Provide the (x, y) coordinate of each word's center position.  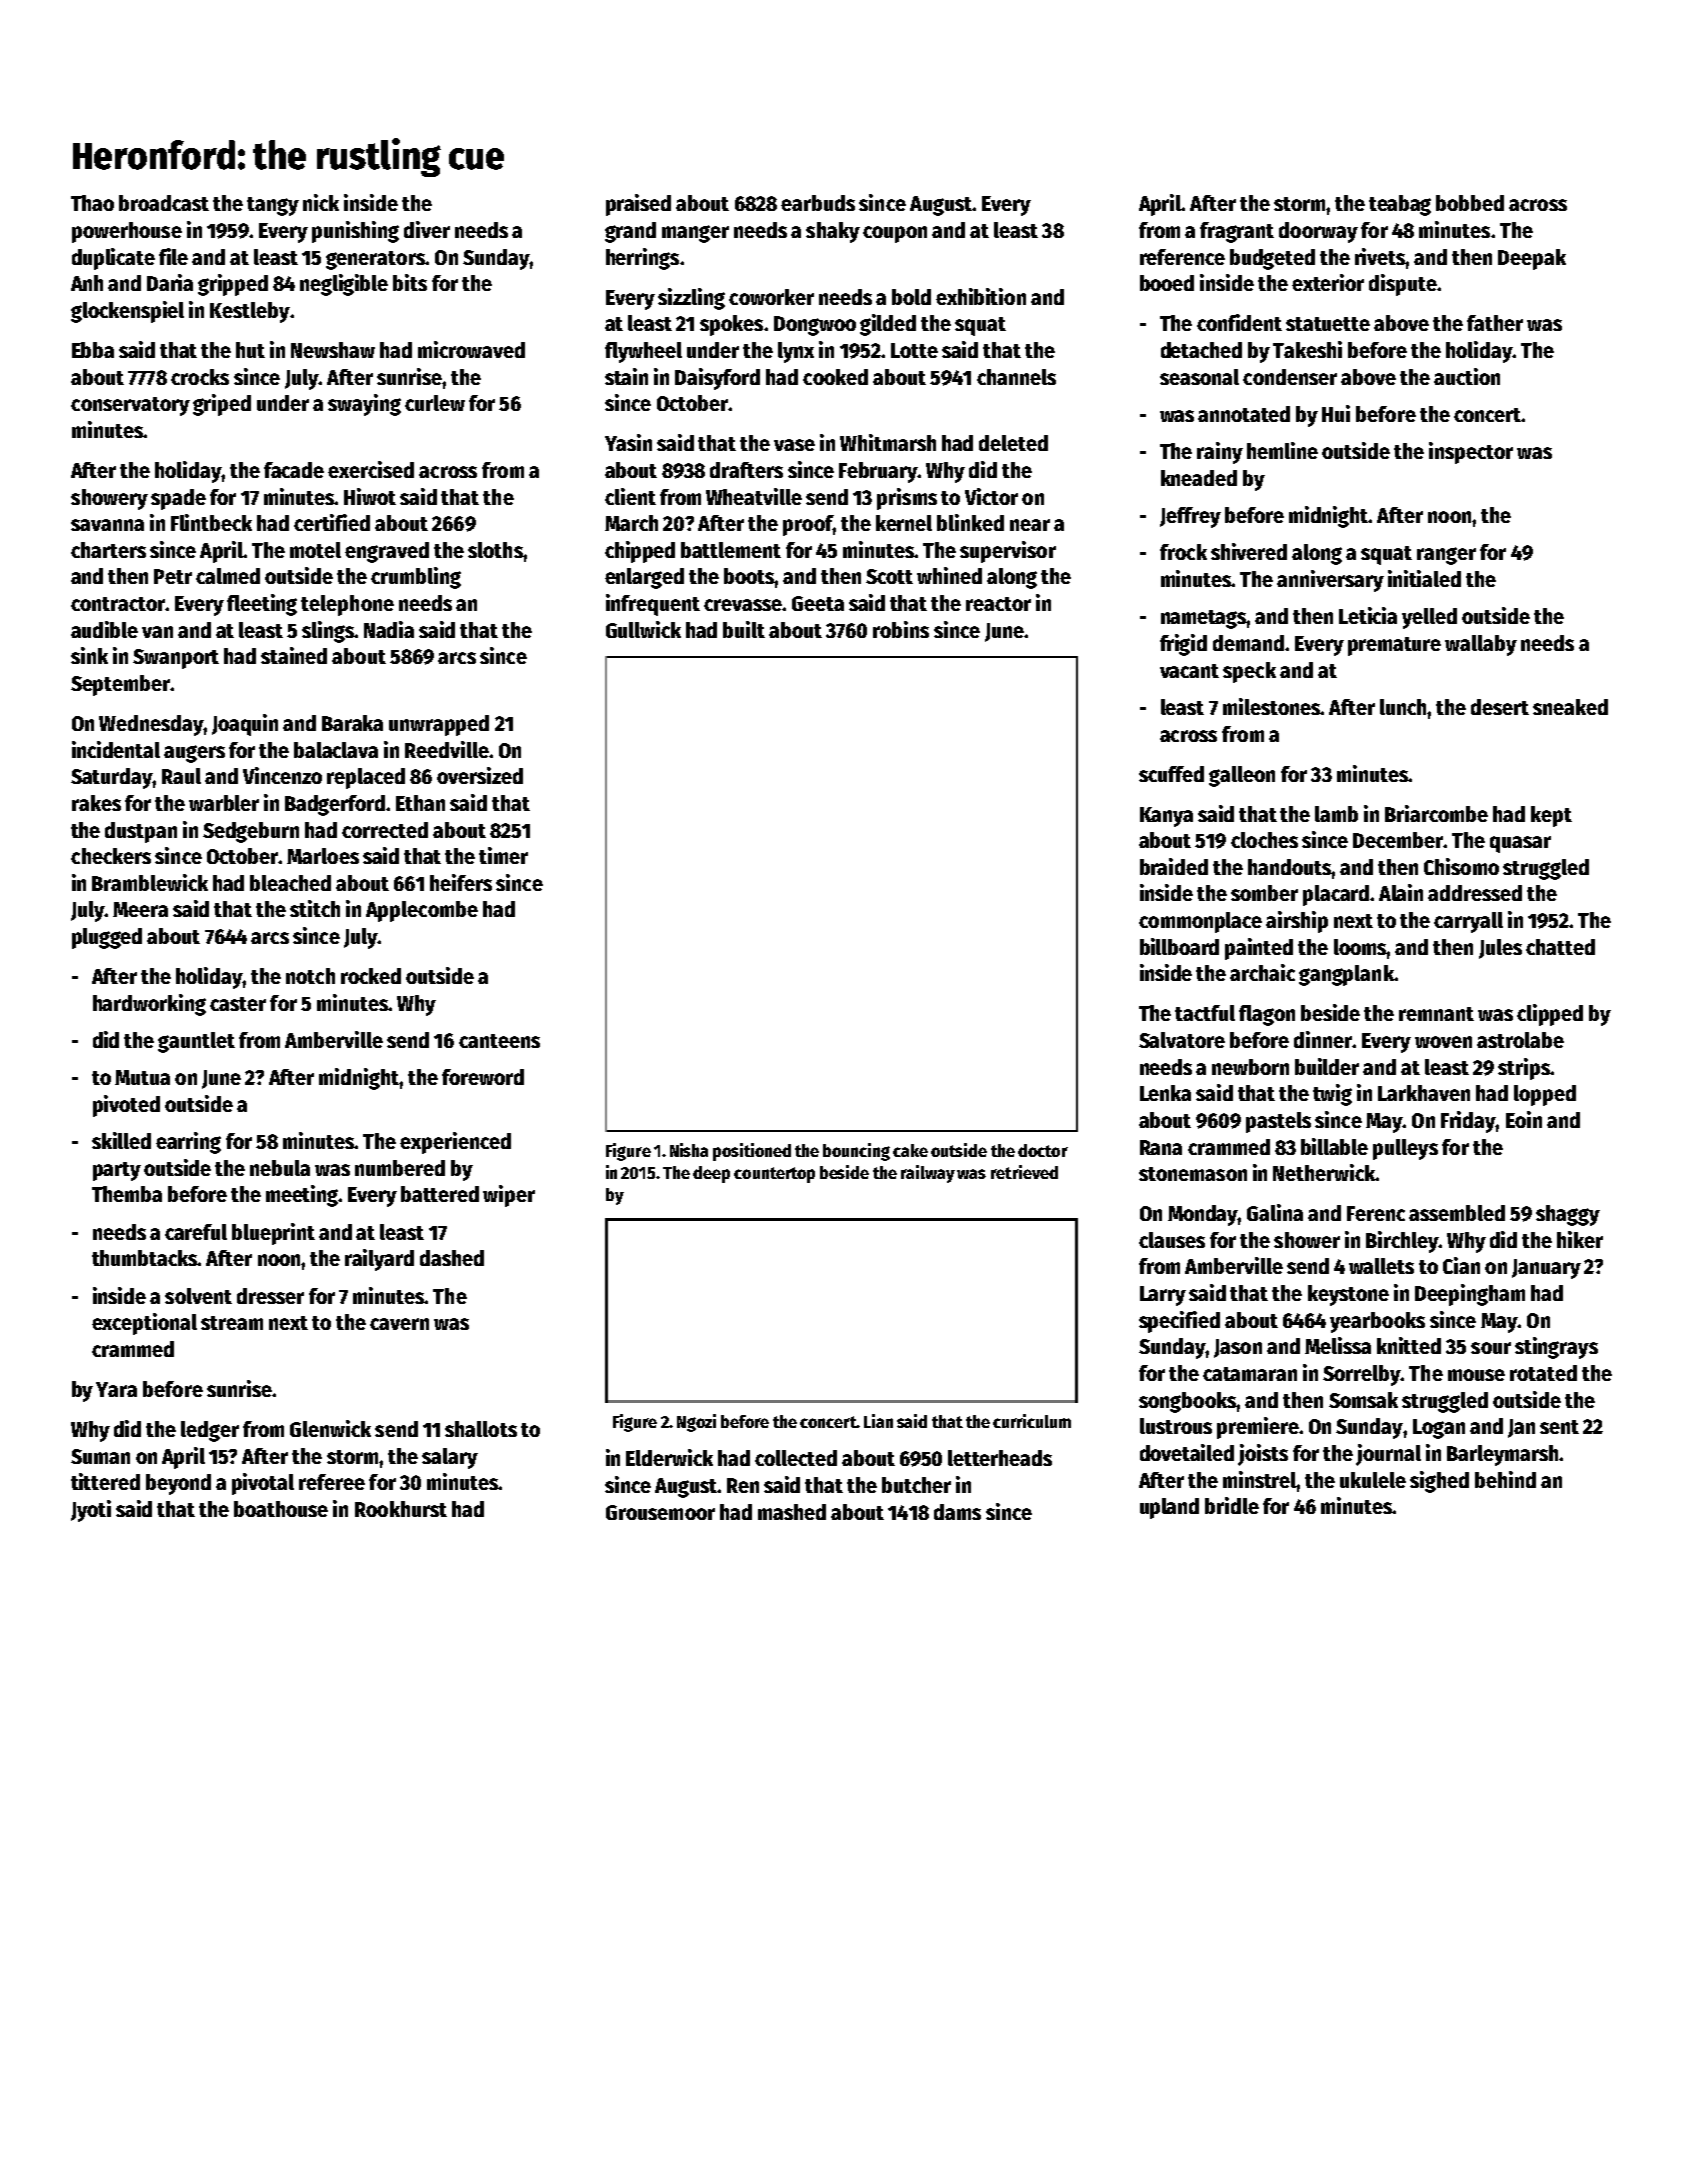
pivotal (263, 1484)
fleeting (262, 605)
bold (911, 297)
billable (1334, 1146)
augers (194, 754)
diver (427, 229)
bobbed (1470, 203)
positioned (752, 1152)
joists (1263, 1455)
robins (901, 629)
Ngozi (696, 1423)
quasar (1520, 844)
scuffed (1171, 774)
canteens (499, 1041)
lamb (1336, 814)
